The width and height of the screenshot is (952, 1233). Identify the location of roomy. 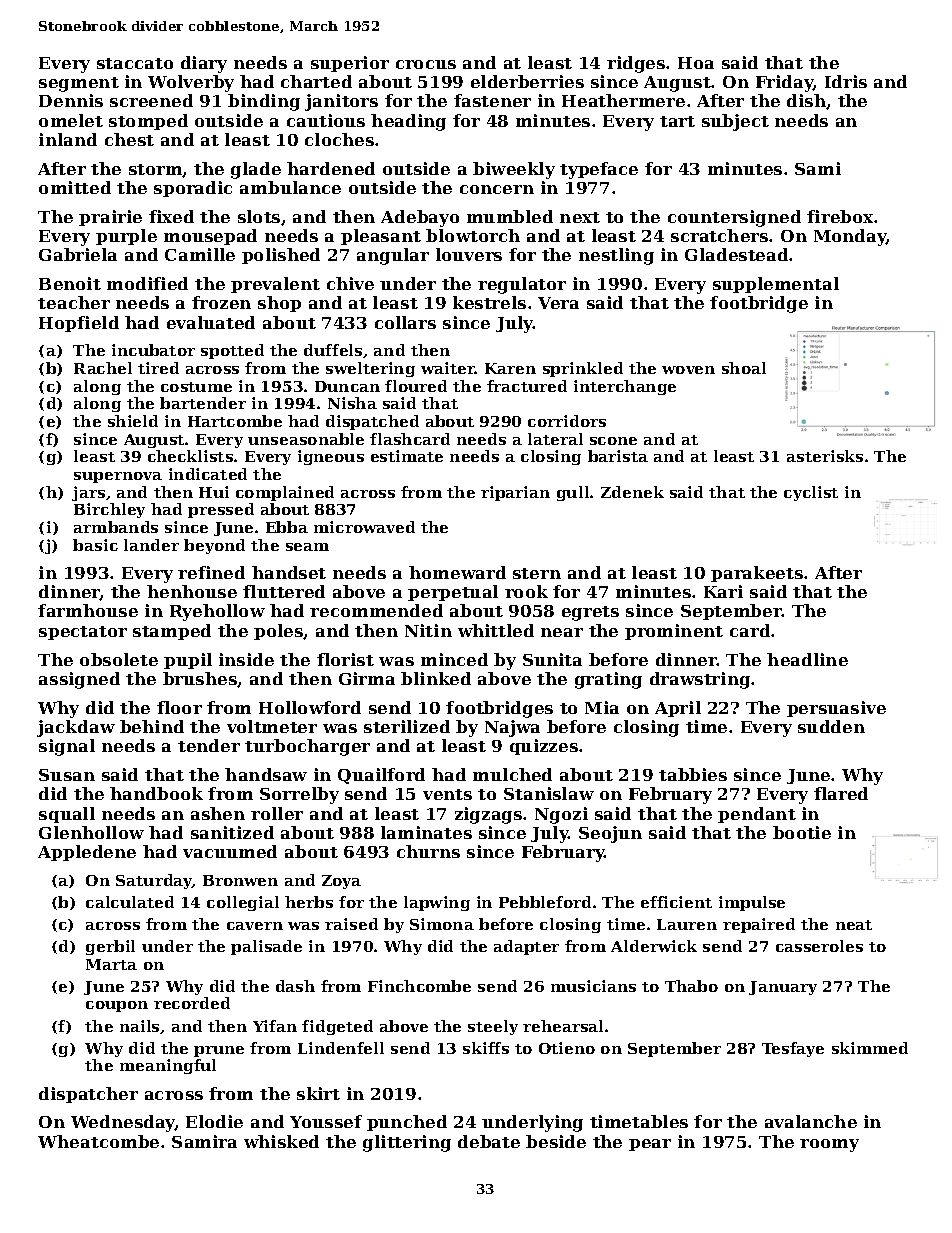
(829, 1145).
